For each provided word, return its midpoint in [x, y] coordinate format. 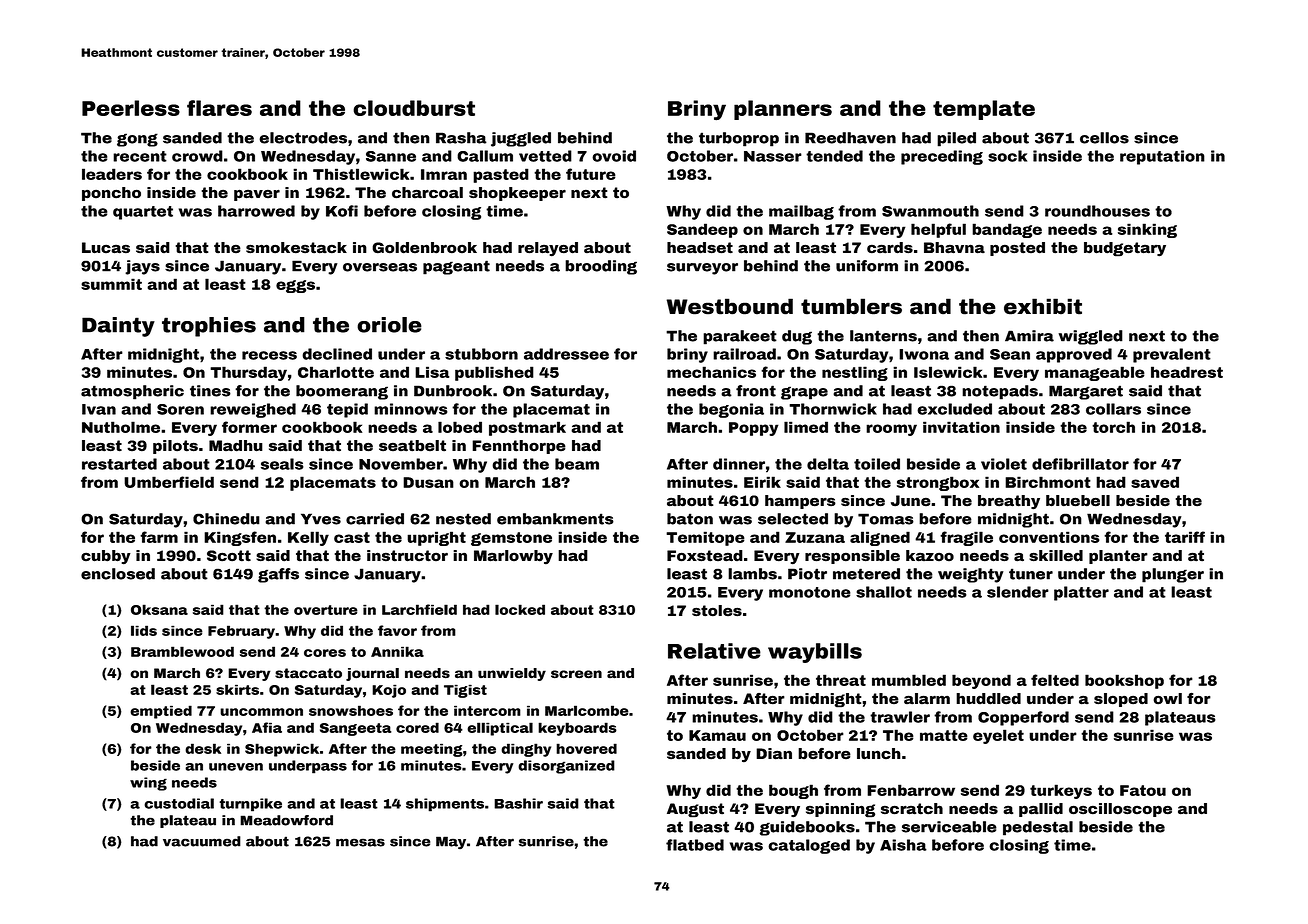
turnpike [250, 805]
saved [1155, 482]
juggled [521, 139]
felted [1055, 680]
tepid [347, 410]
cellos [1104, 138]
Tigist [465, 691]
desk [203, 748]
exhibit [1043, 306]
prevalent [1172, 355]
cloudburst [414, 108]
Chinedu [226, 519]
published [494, 373]
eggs [295, 286]
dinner [739, 464]
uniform [867, 266]
